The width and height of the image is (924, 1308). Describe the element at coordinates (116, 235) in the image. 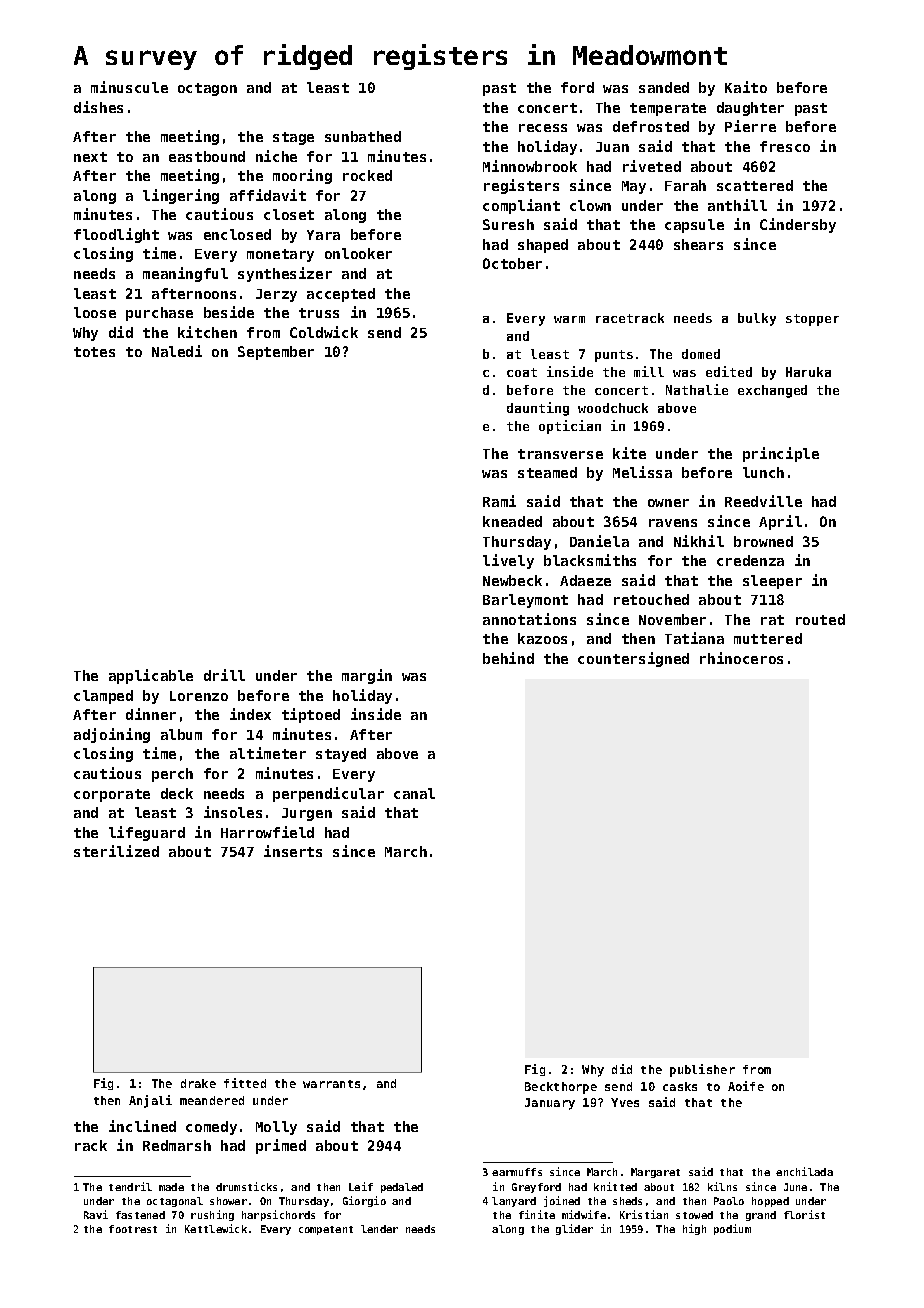

I see `floodlight` at that location.
